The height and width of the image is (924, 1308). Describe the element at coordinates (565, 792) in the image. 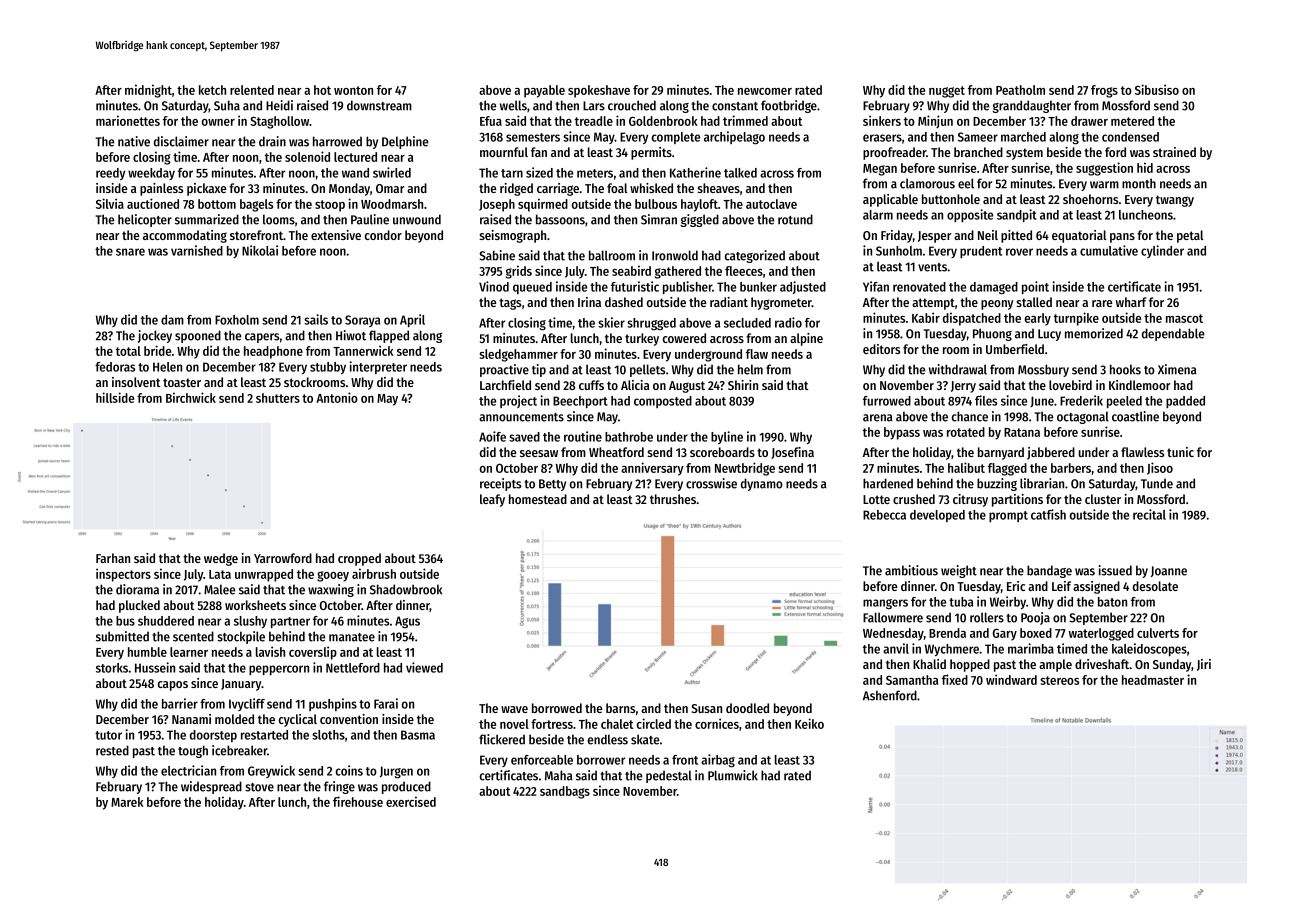

I see `sandbags` at that location.
